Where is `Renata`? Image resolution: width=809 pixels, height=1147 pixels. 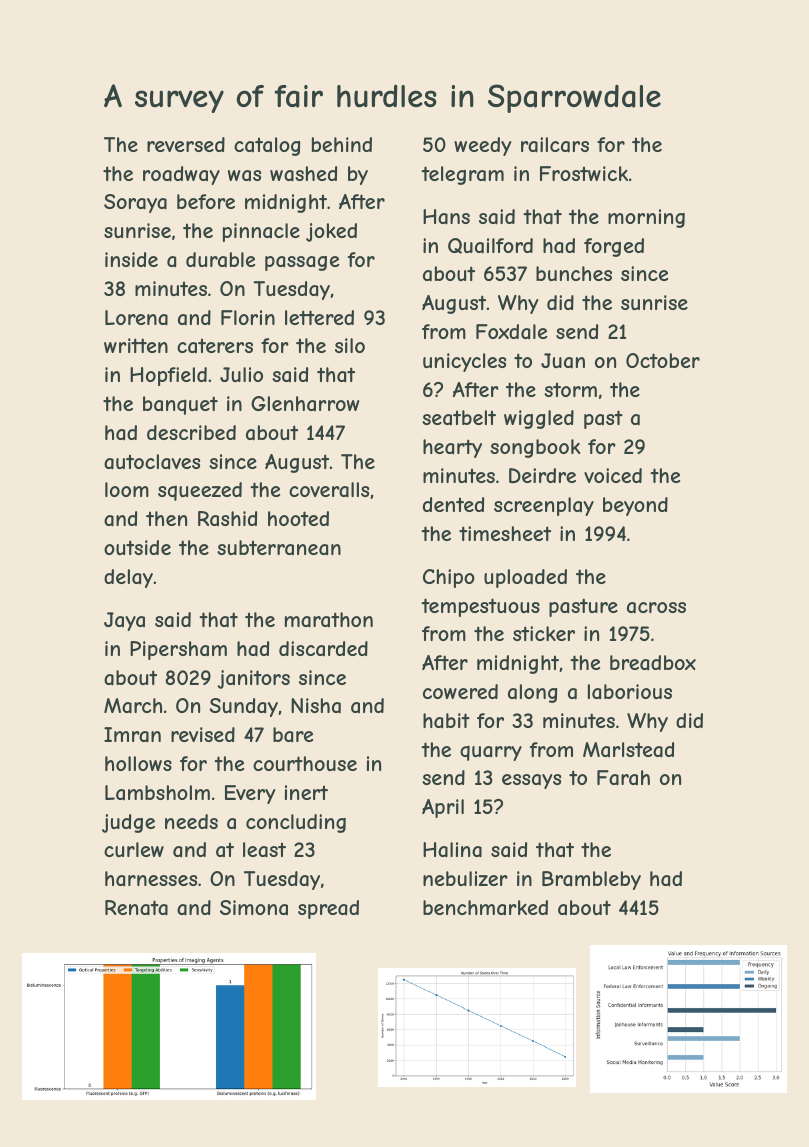 Renata is located at coordinates (136, 908).
